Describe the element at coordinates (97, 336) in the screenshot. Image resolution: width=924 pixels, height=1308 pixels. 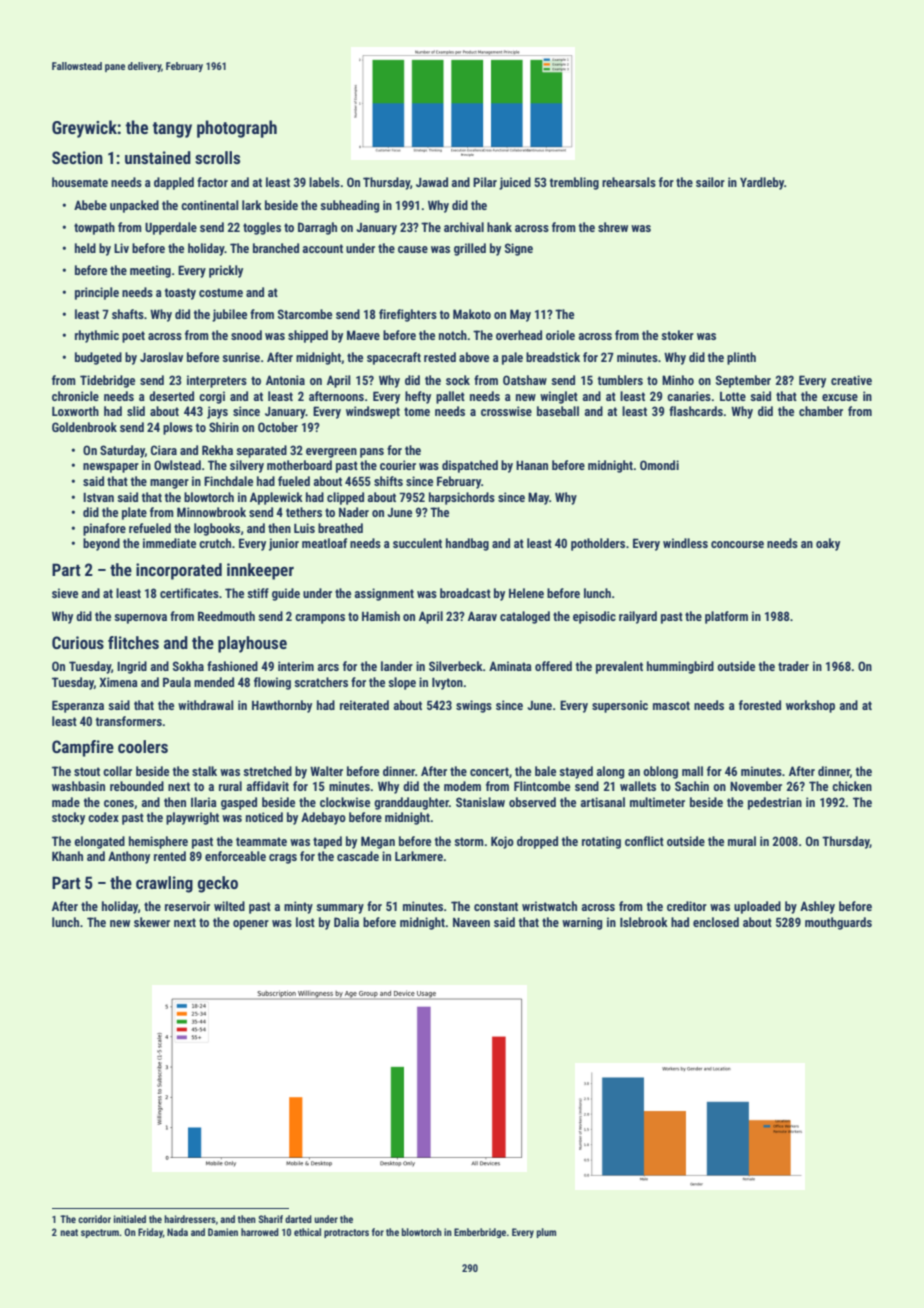
I see `rhythmic` at that location.
